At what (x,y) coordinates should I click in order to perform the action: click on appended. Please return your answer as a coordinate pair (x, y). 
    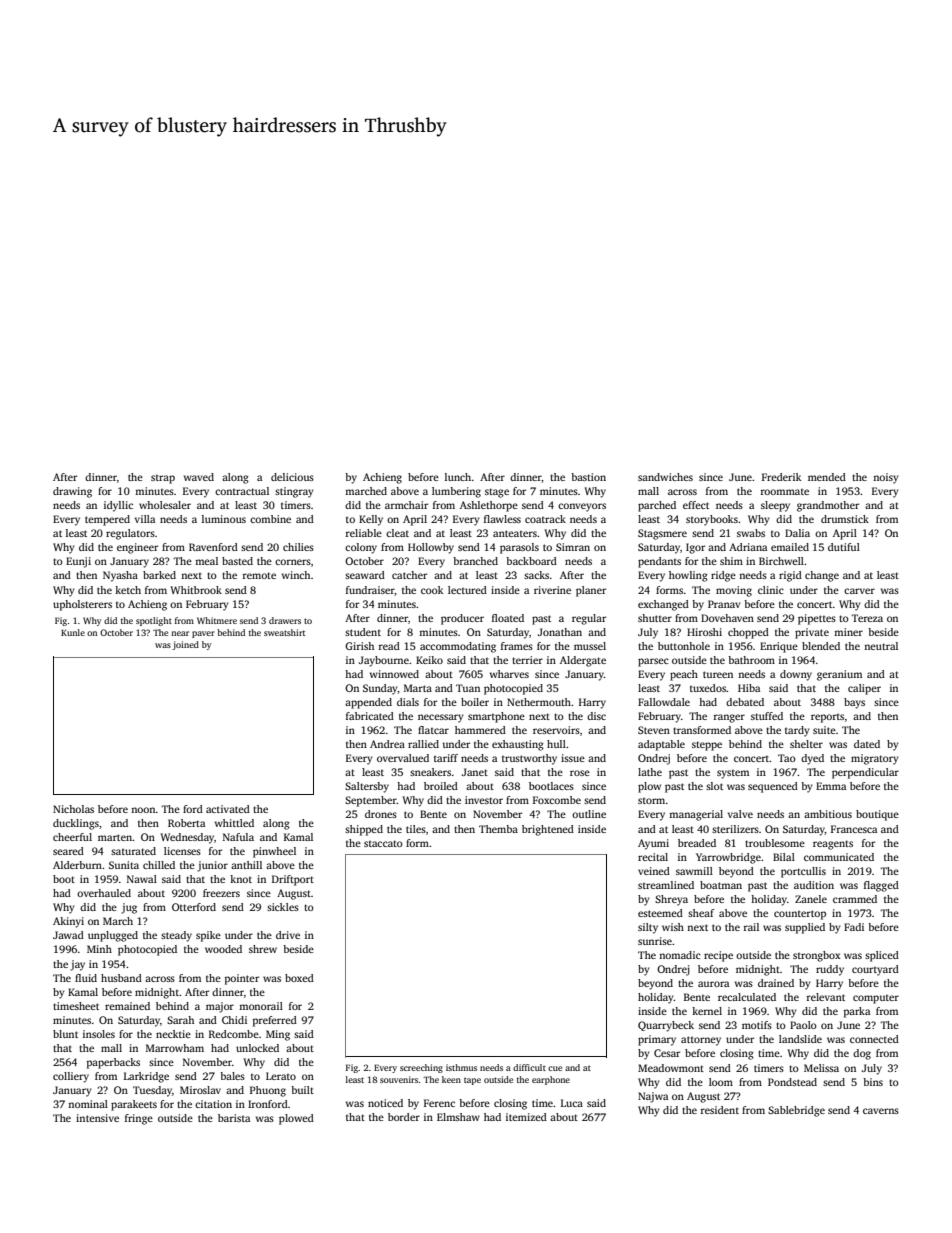
    Looking at the image, I should click on (368, 703).
